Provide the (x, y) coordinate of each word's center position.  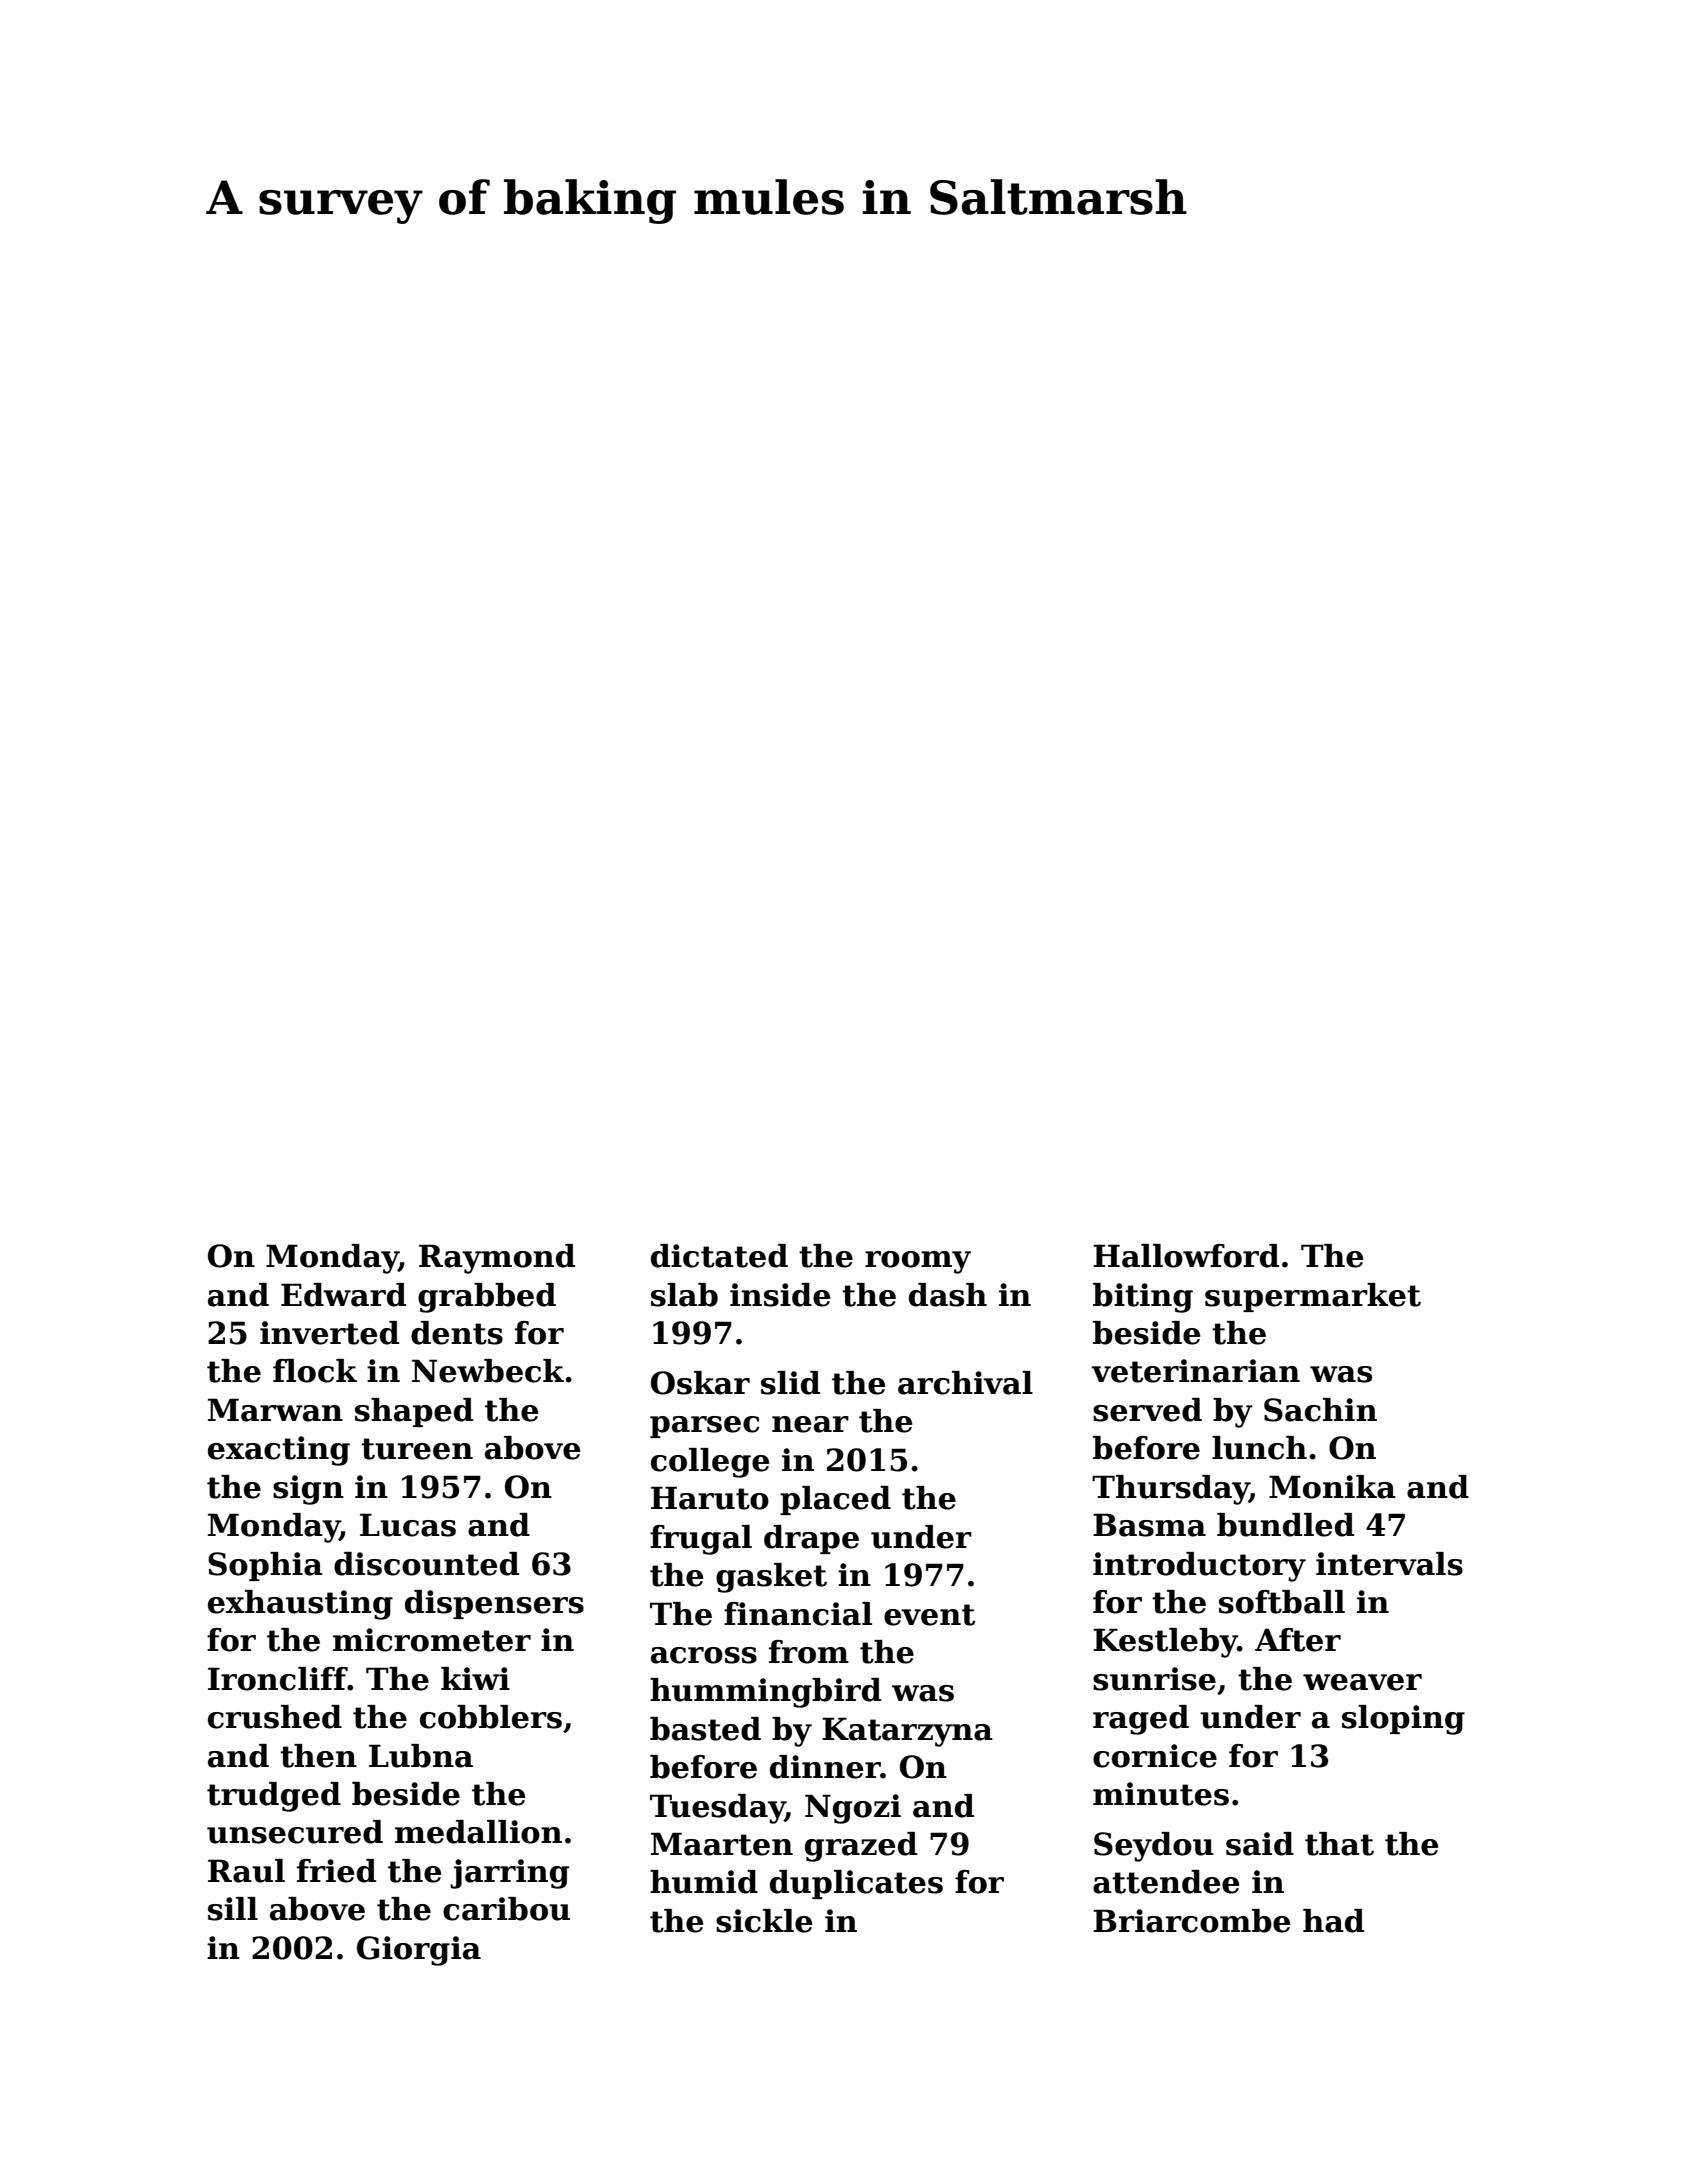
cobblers (491, 1717)
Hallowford (1186, 1256)
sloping (1403, 1720)
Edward (343, 1295)
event (929, 1615)
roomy (918, 1262)
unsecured (295, 1832)
